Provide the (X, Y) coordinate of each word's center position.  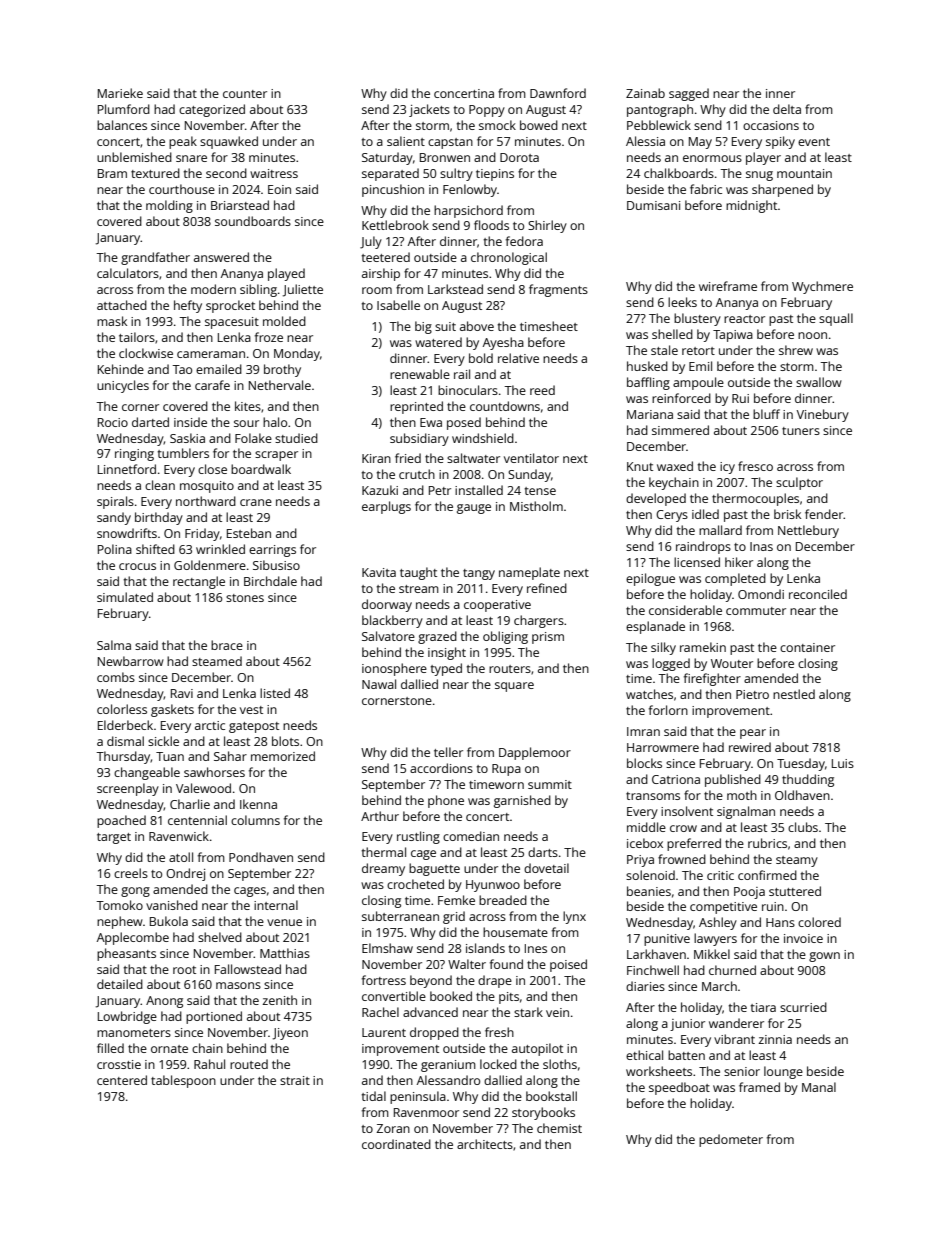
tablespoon (183, 1081)
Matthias (285, 953)
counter (245, 94)
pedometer (731, 1140)
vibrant (734, 1039)
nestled (794, 694)
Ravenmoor (426, 1112)
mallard (720, 530)
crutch (417, 474)
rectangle (199, 582)
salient (406, 141)
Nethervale (280, 385)
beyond (431, 981)
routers (510, 669)
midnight (751, 206)
